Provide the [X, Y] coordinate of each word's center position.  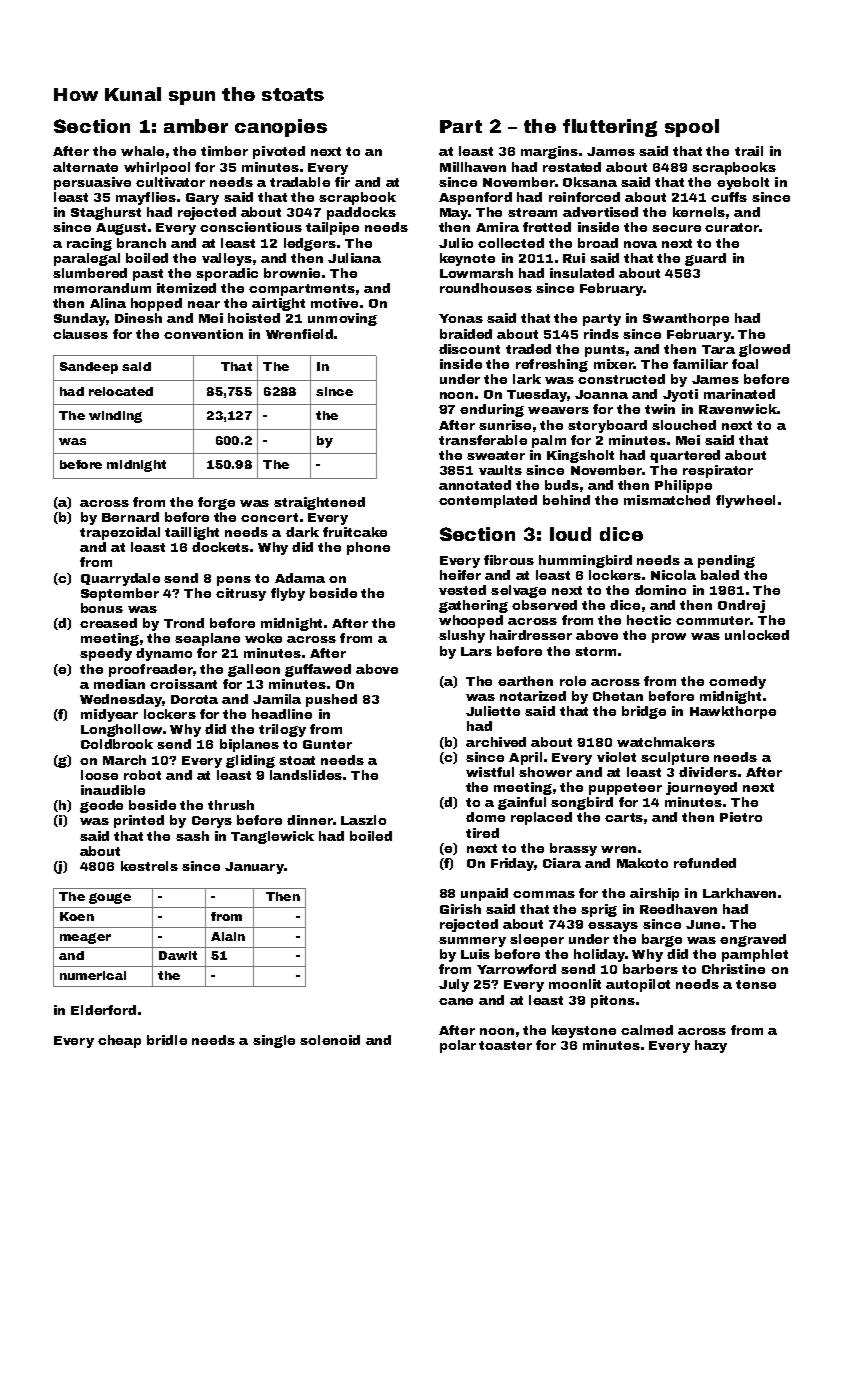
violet [616, 757]
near [204, 304]
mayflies [146, 198]
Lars [476, 651]
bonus [102, 608]
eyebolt [743, 183]
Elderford [103, 1010]
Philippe [683, 486]
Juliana [354, 258]
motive [334, 303]
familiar [700, 364]
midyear [109, 715]
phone [368, 548]
